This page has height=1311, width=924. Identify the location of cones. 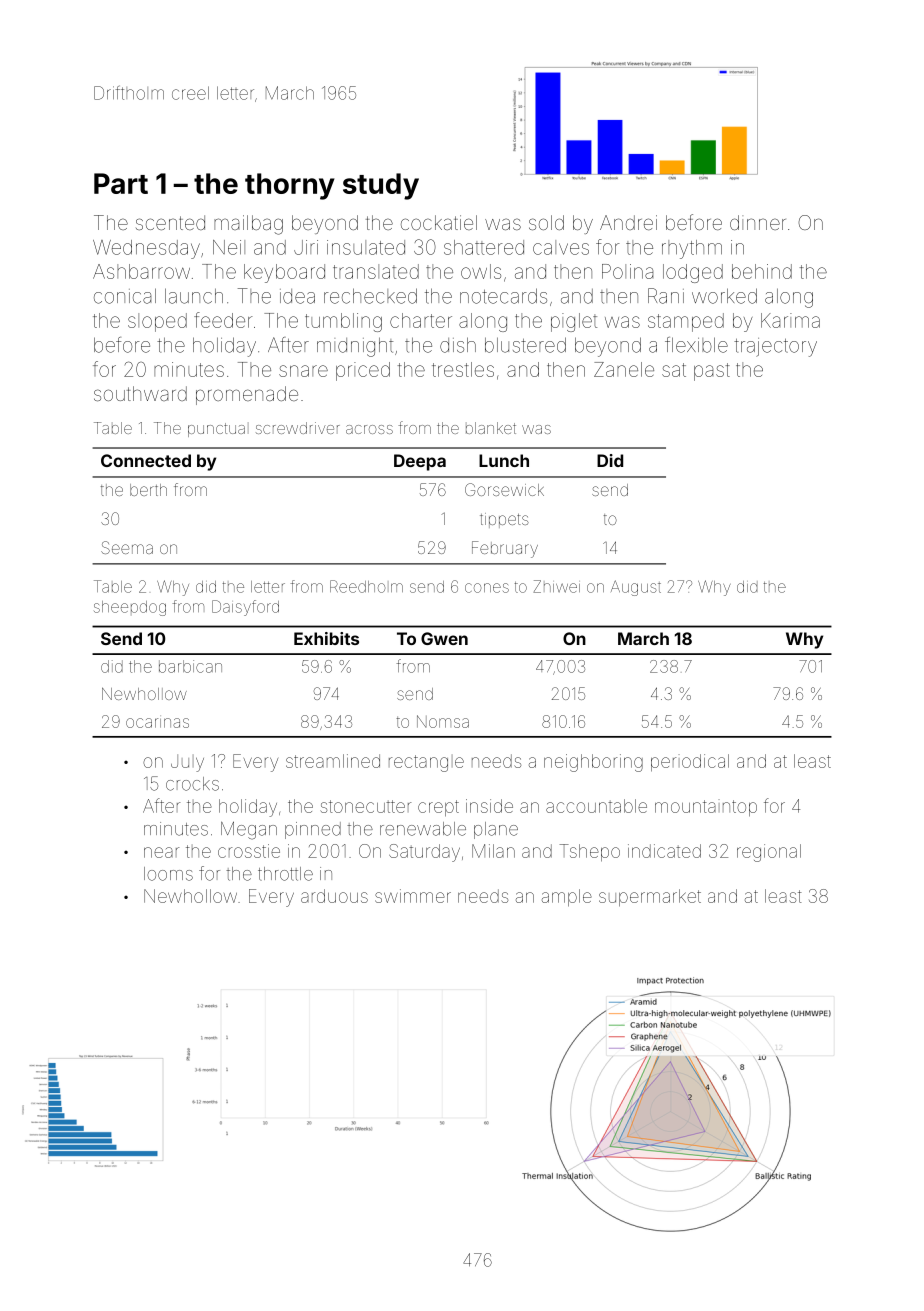
(487, 588).
